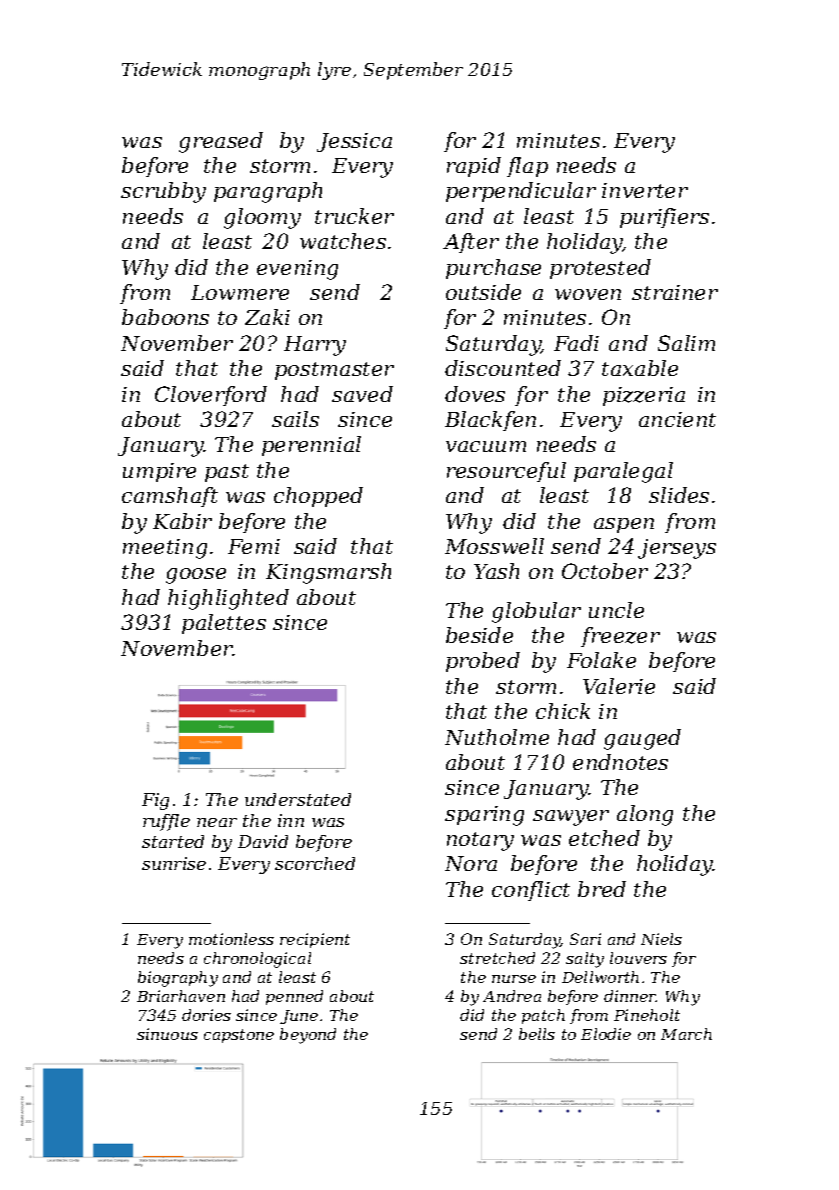 The image size is (839, 1190). Describe the element at coordinates (527, 167) in the screenshot. I see `flap` at that location.
